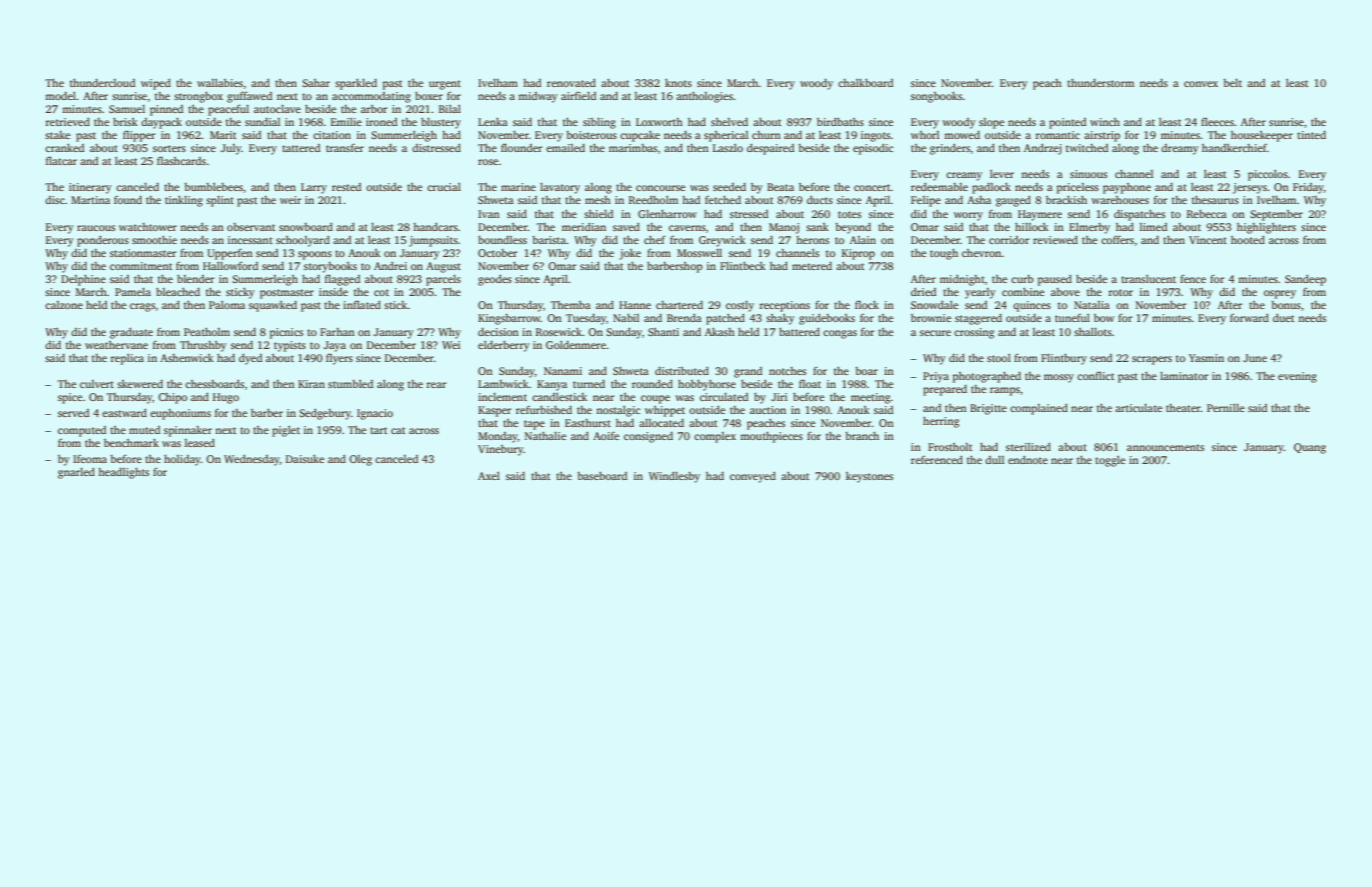 The width and height of the document is (1372, 887). I want to click on songbooks, so click(936, 97).
